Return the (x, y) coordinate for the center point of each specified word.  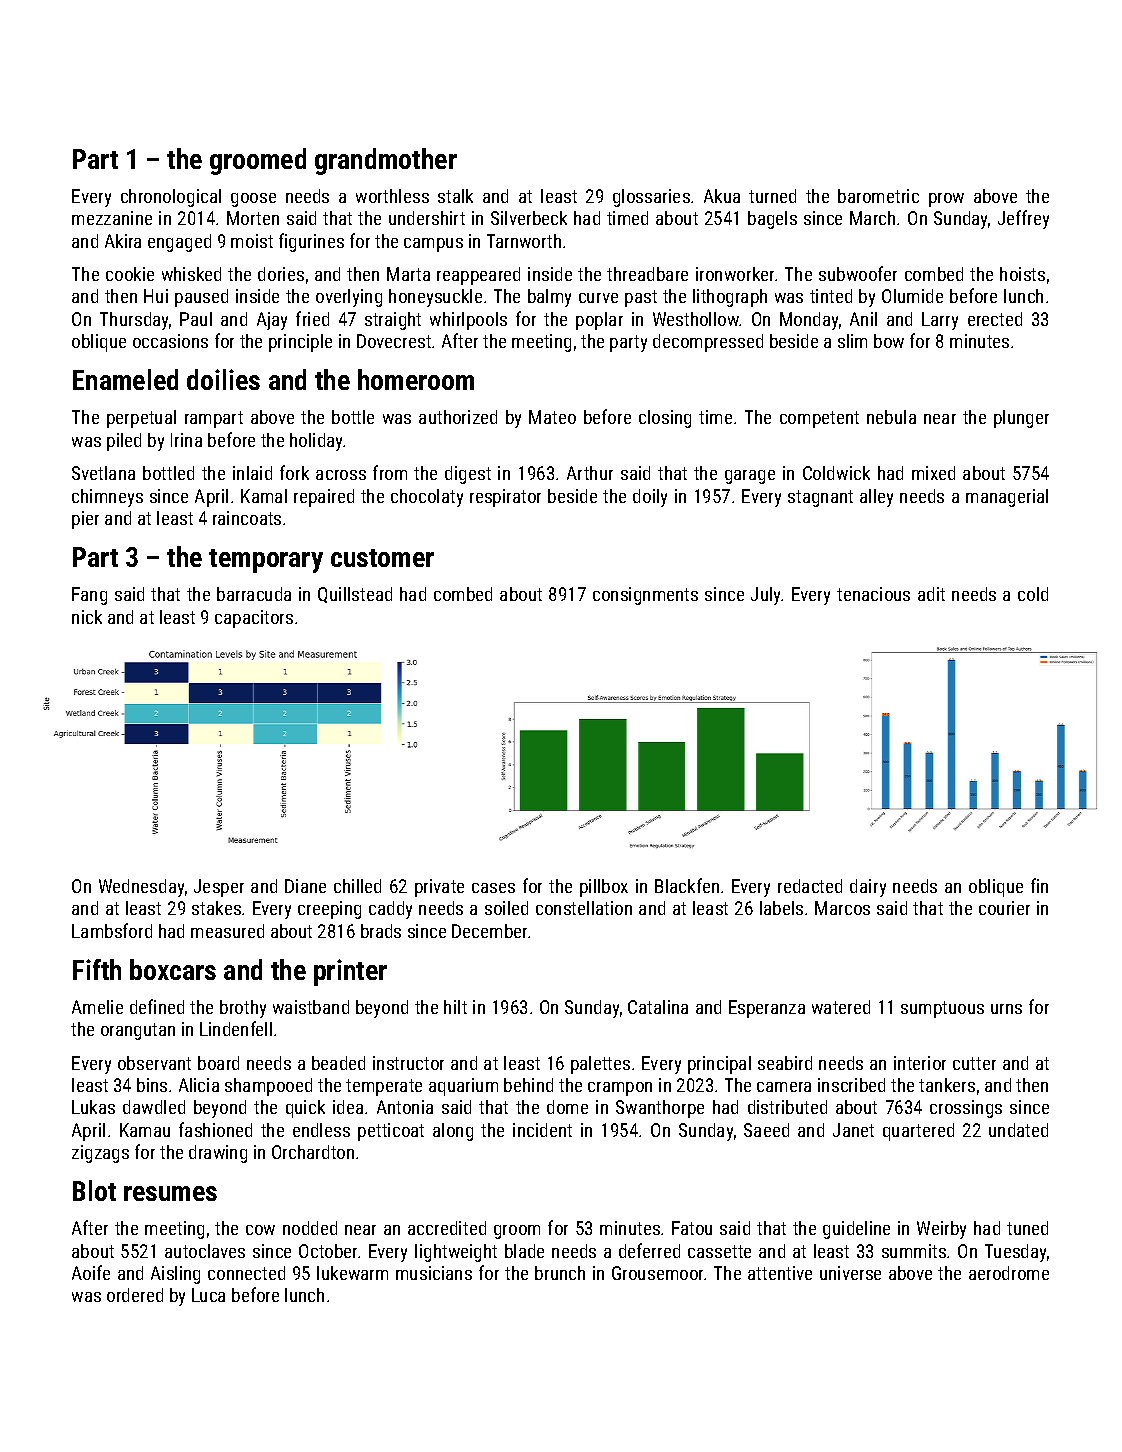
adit (931, 594)
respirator (505, 498)
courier (1004, 908)
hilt (455, 1007)
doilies (223, 379)
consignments (645, 596)
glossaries (651, 198)
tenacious (873, 594)
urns (1006, 1009)
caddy (390, 910)
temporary (266, 561)
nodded (310, 1228)
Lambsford (112, 930)
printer (350, 972)
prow (946, 200)
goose (253, 200)
